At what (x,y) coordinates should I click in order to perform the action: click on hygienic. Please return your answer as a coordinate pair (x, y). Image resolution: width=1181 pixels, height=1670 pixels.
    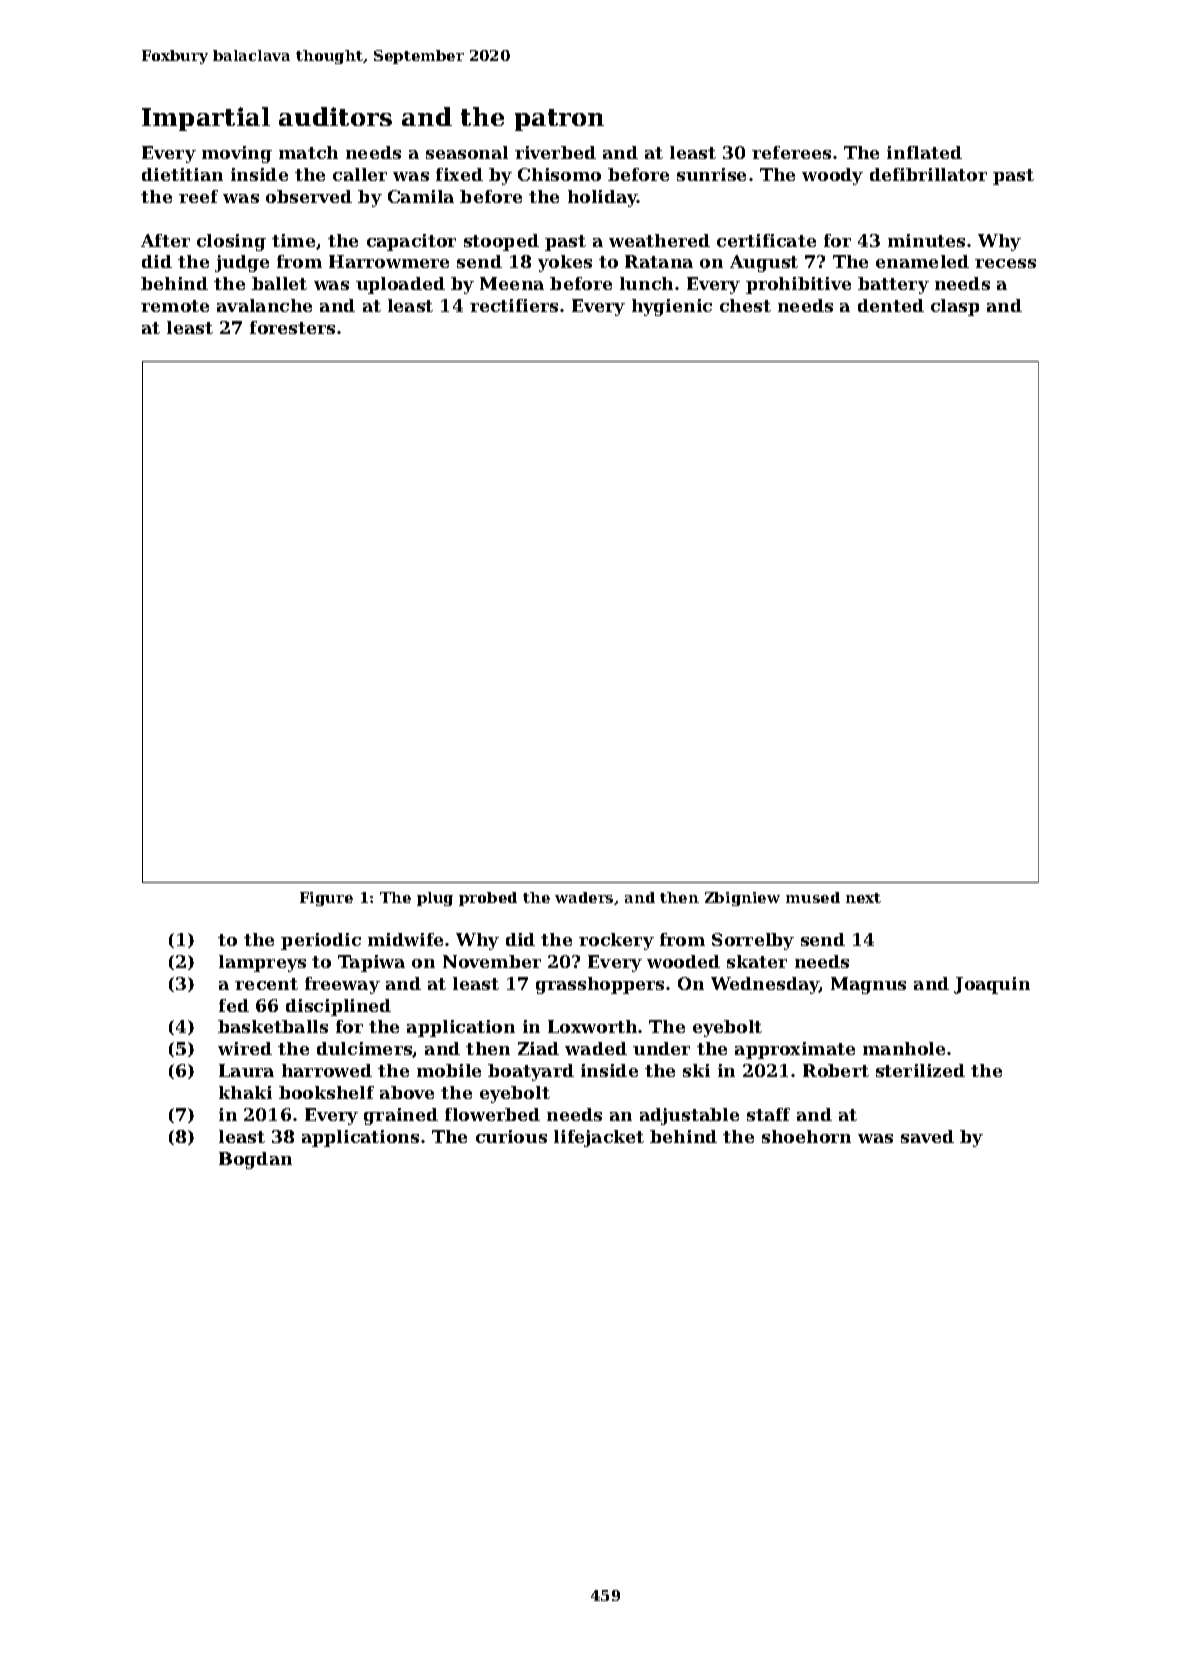
    Looking at the image, I should click on (672, 307).
